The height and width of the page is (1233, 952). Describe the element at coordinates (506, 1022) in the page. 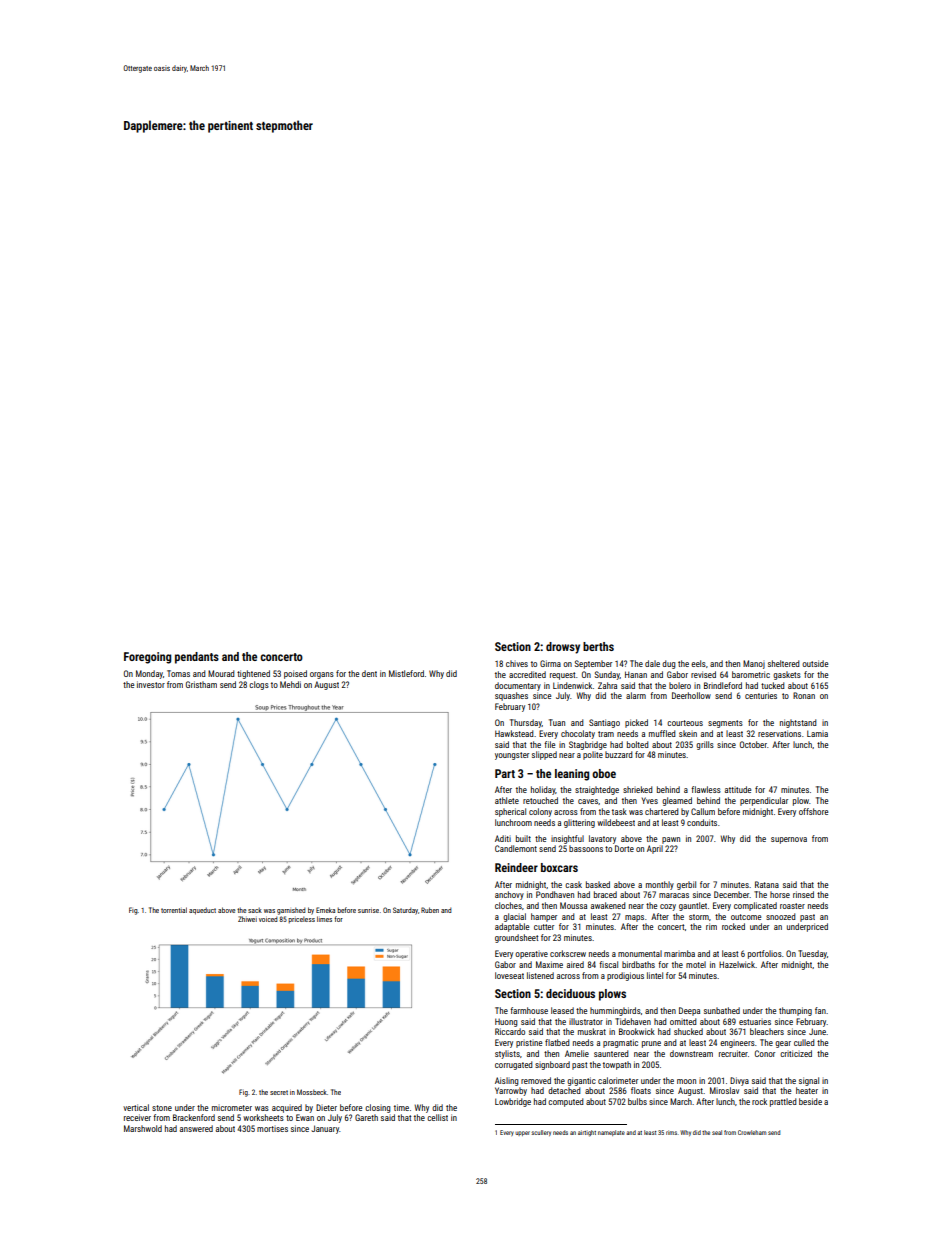

I see `Huong` at that location.
